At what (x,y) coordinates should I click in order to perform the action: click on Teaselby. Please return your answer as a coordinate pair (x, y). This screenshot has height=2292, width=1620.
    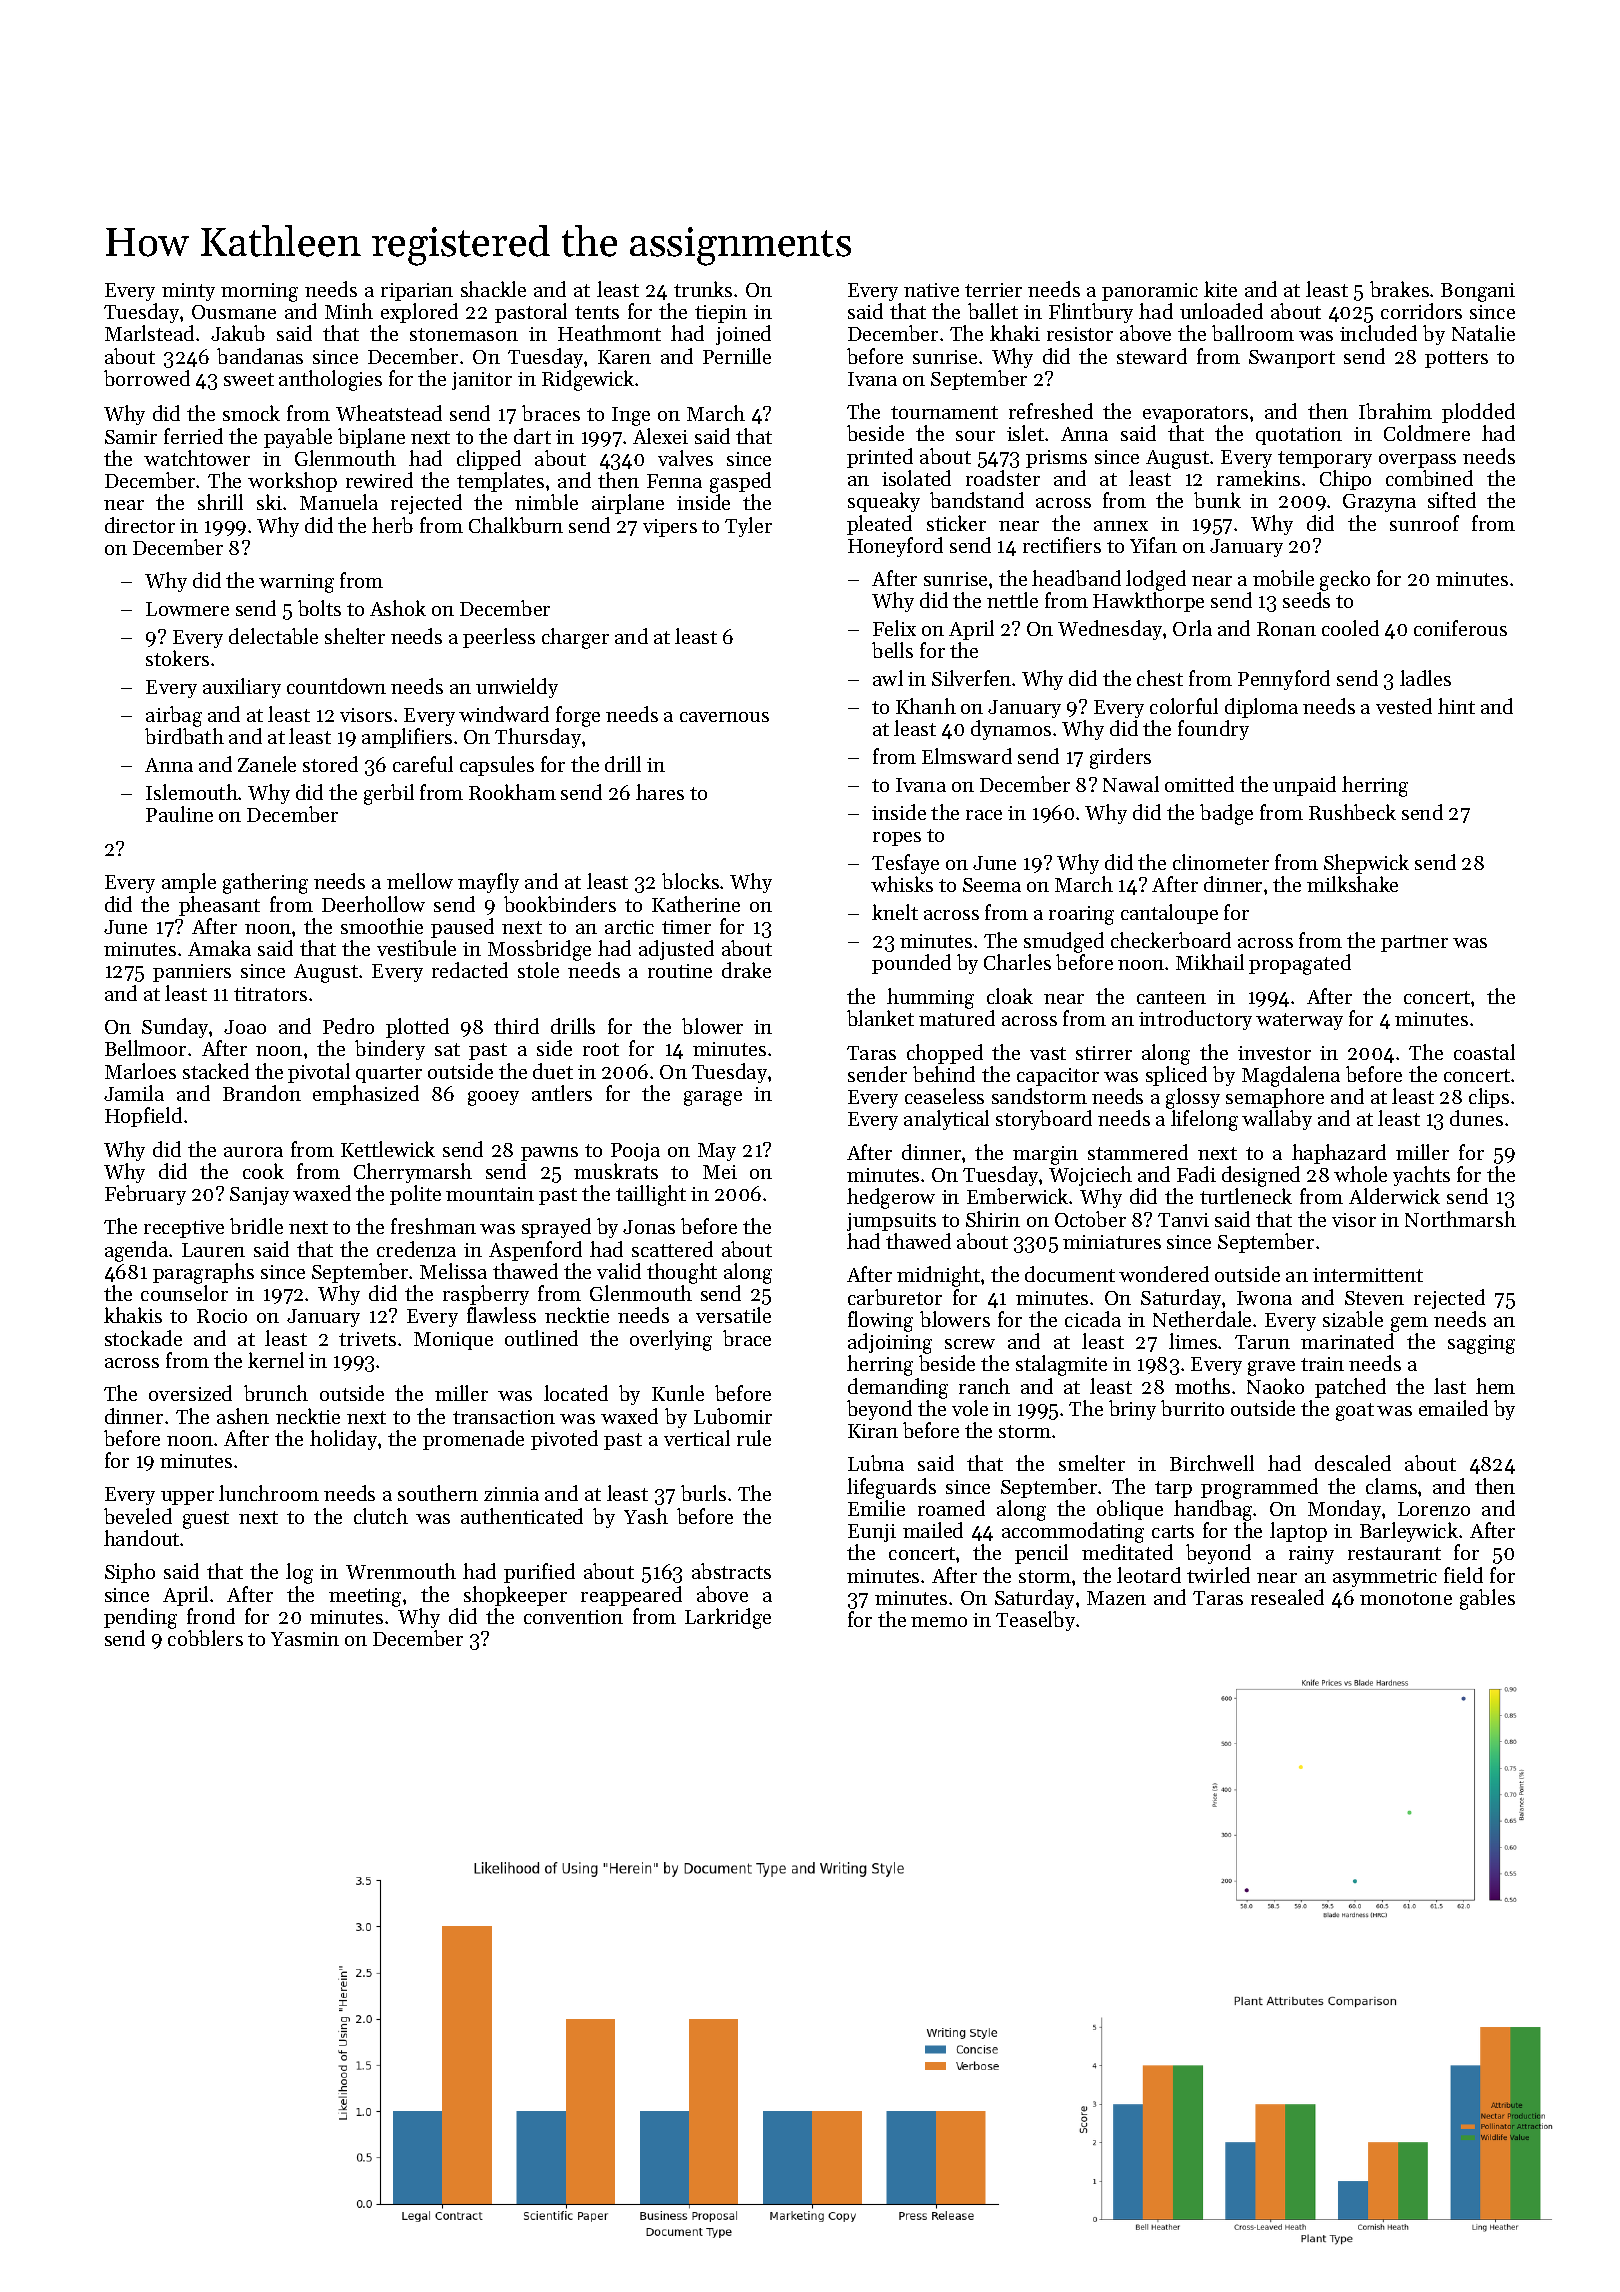
    Looking at the image, I should click on (1035, 1621).
